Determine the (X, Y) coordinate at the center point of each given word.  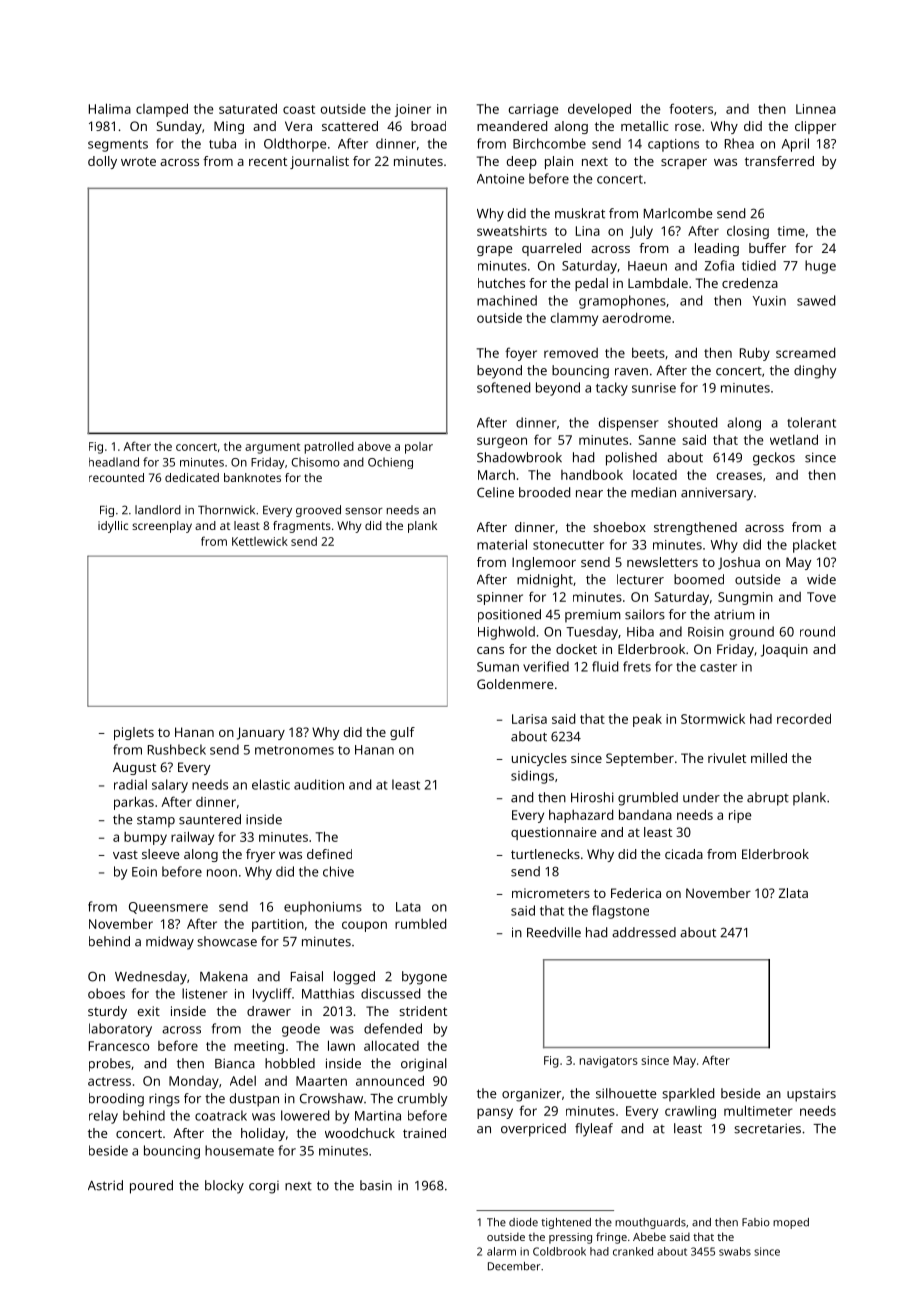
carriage (533, 110)
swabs (735, 1251)
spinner (500, 598)
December (514, 1266)
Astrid (105, 1185)
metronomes (294, 750)
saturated (248, 108)
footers (691, 108)
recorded (804, 718)
